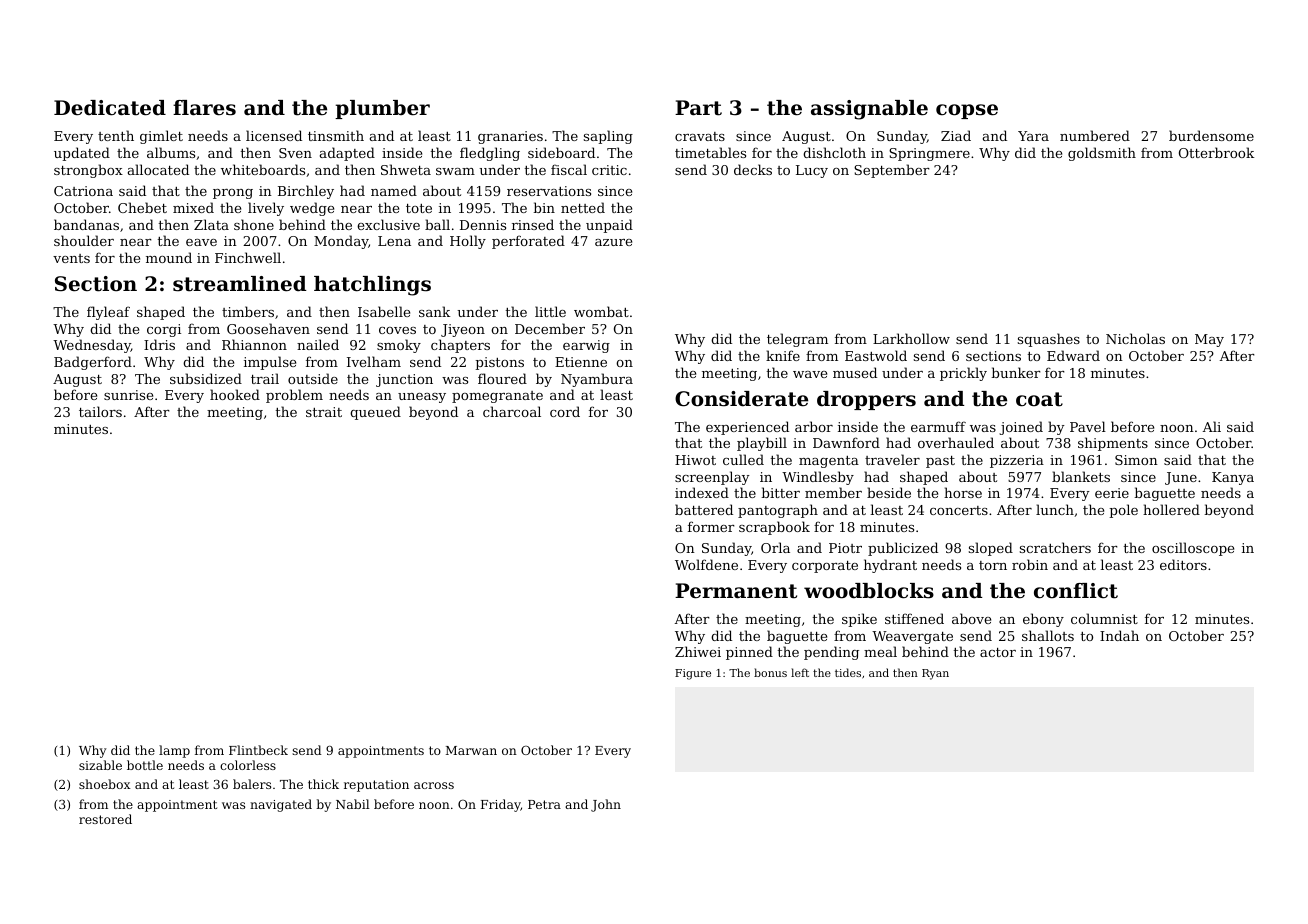 The image size is (1308, 924). Describe the element at coordinates (704, 509) in the image. I see `battered` at that location.
